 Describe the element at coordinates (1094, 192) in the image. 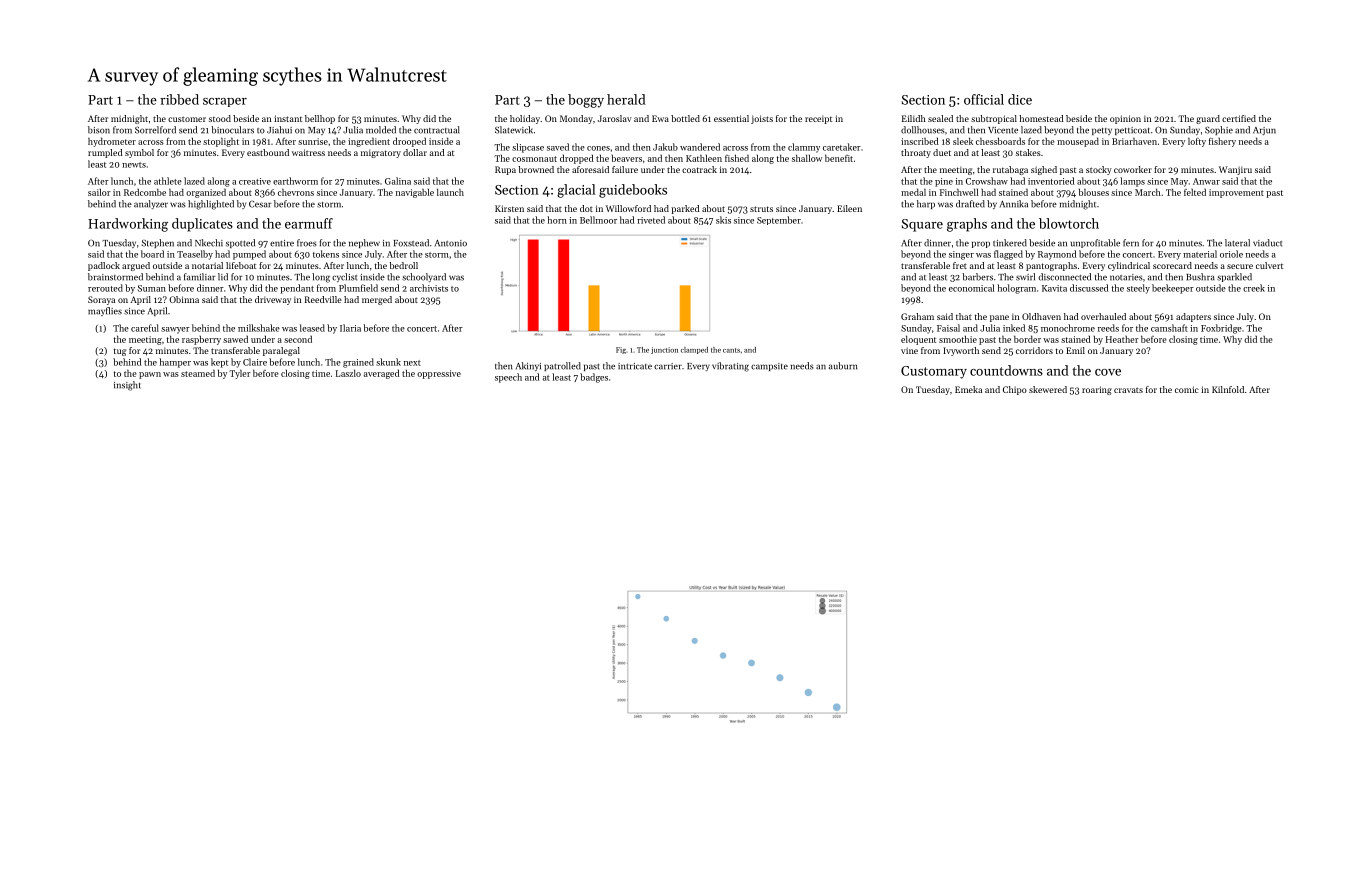

I see `blouses` at that location.
